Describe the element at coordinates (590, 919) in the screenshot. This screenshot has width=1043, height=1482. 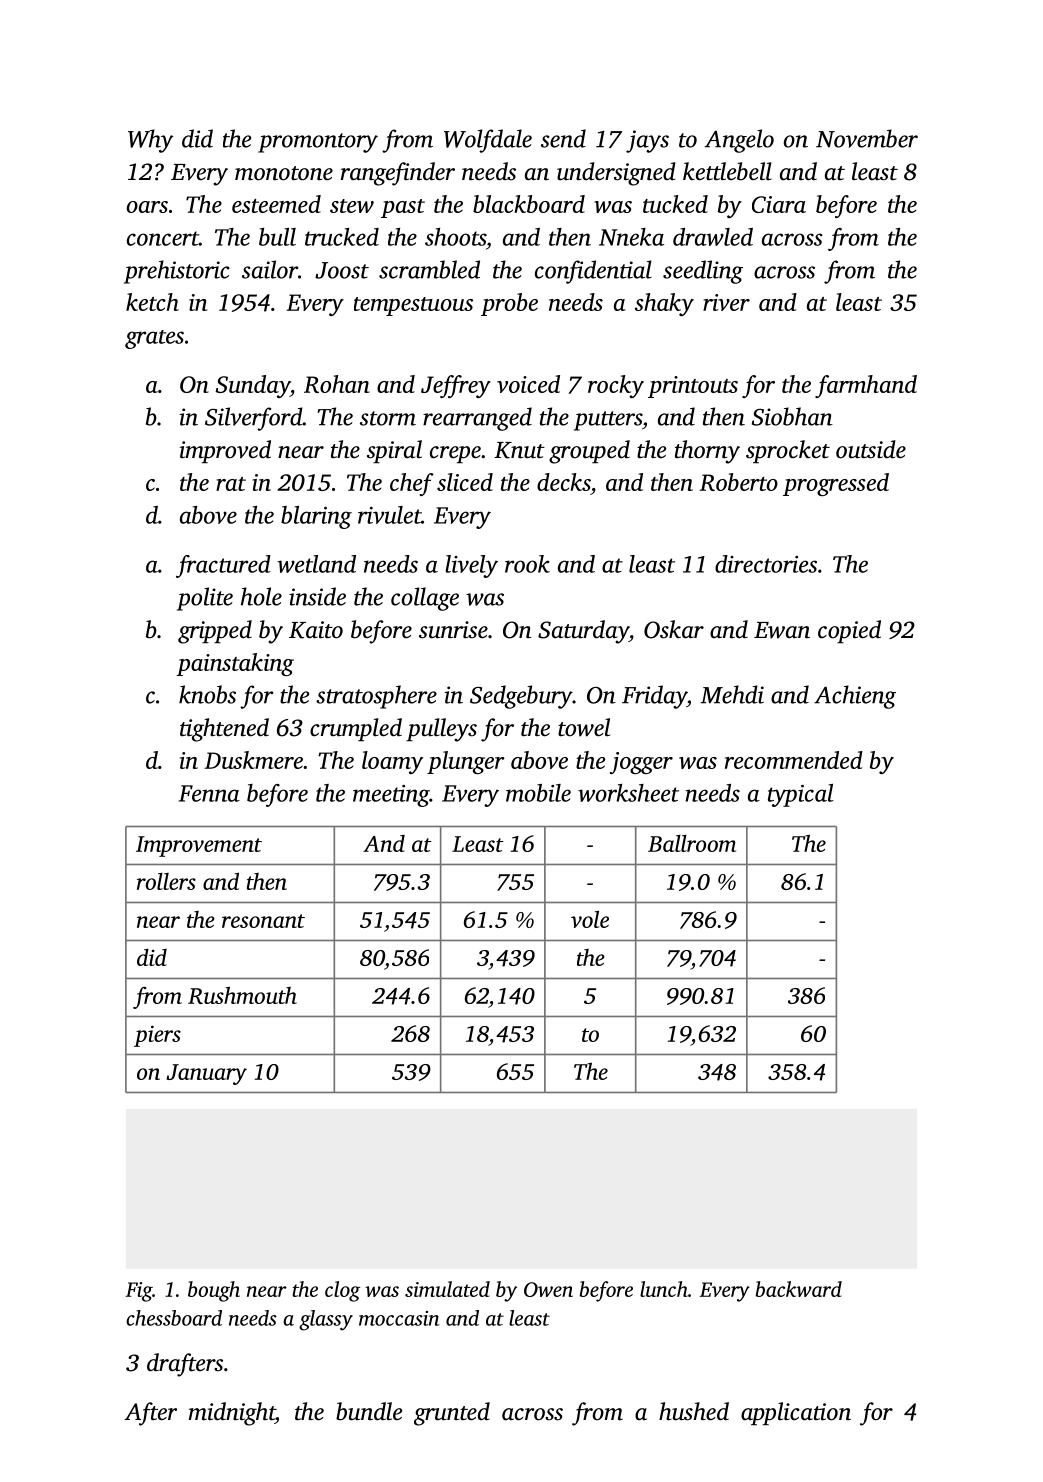
I see `vole` at that location.
